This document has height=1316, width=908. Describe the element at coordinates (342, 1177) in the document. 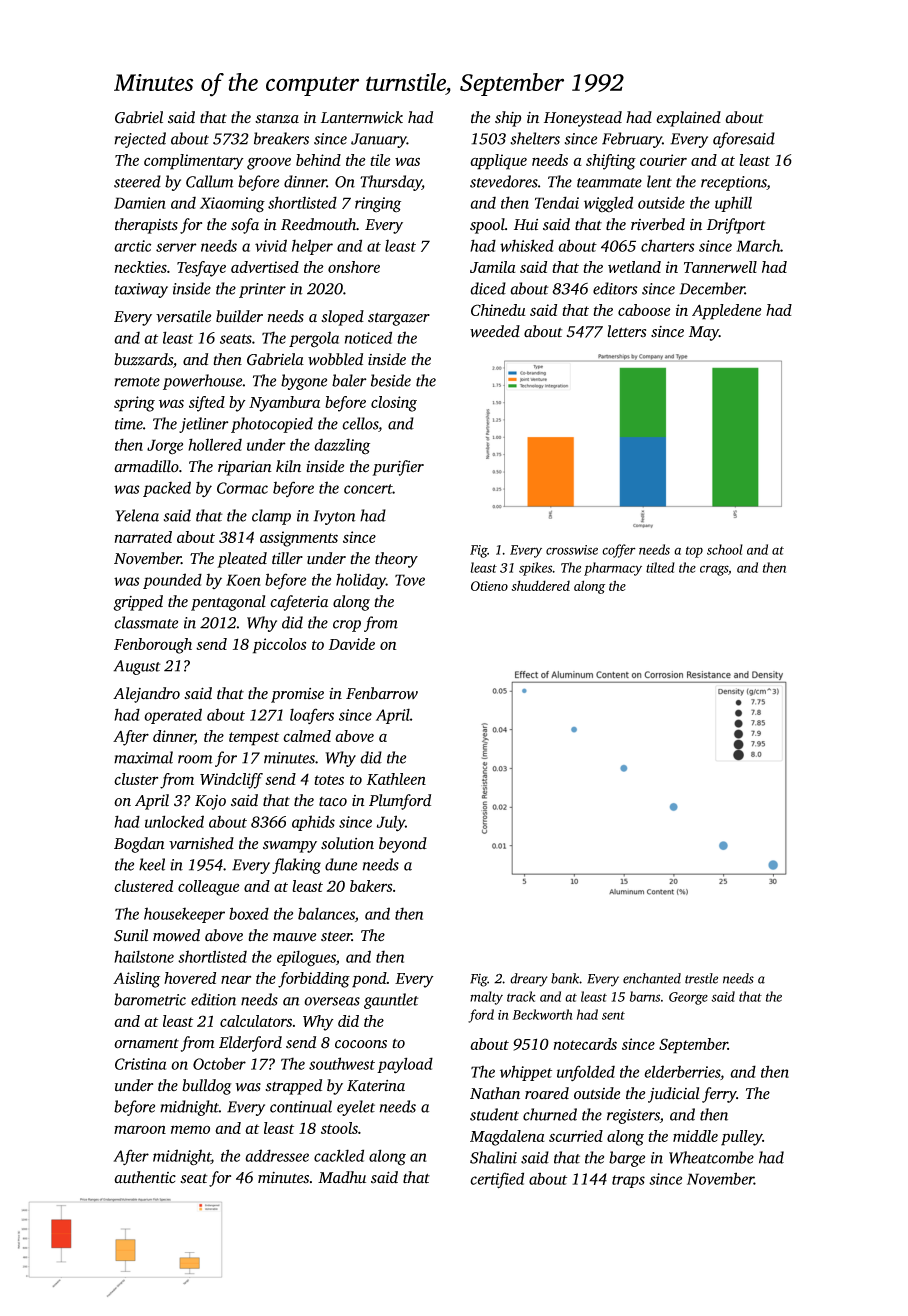

I see `Madhu` at that location.
